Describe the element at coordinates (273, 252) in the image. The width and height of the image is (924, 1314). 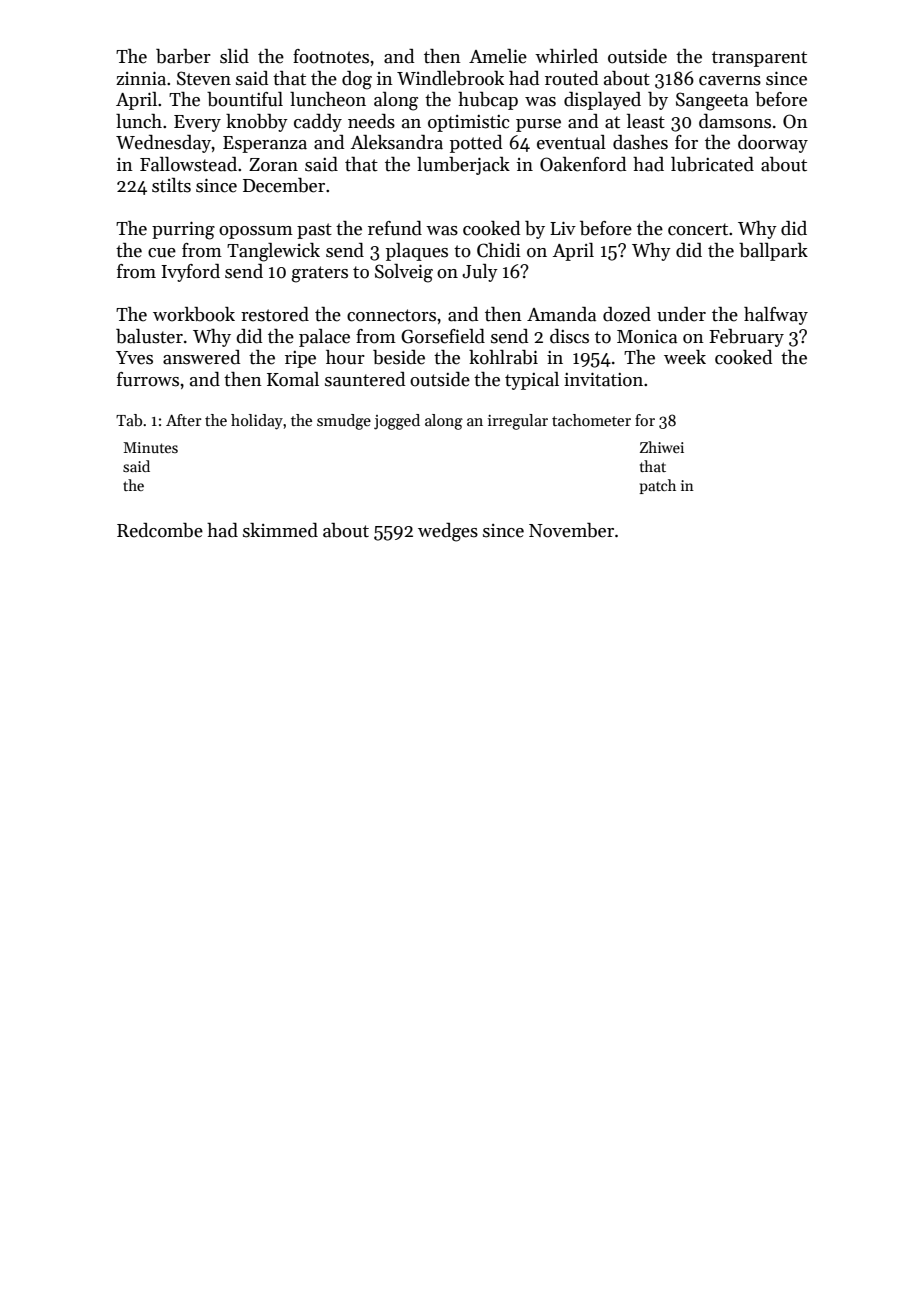
I see `Tanglewick` at that location.
